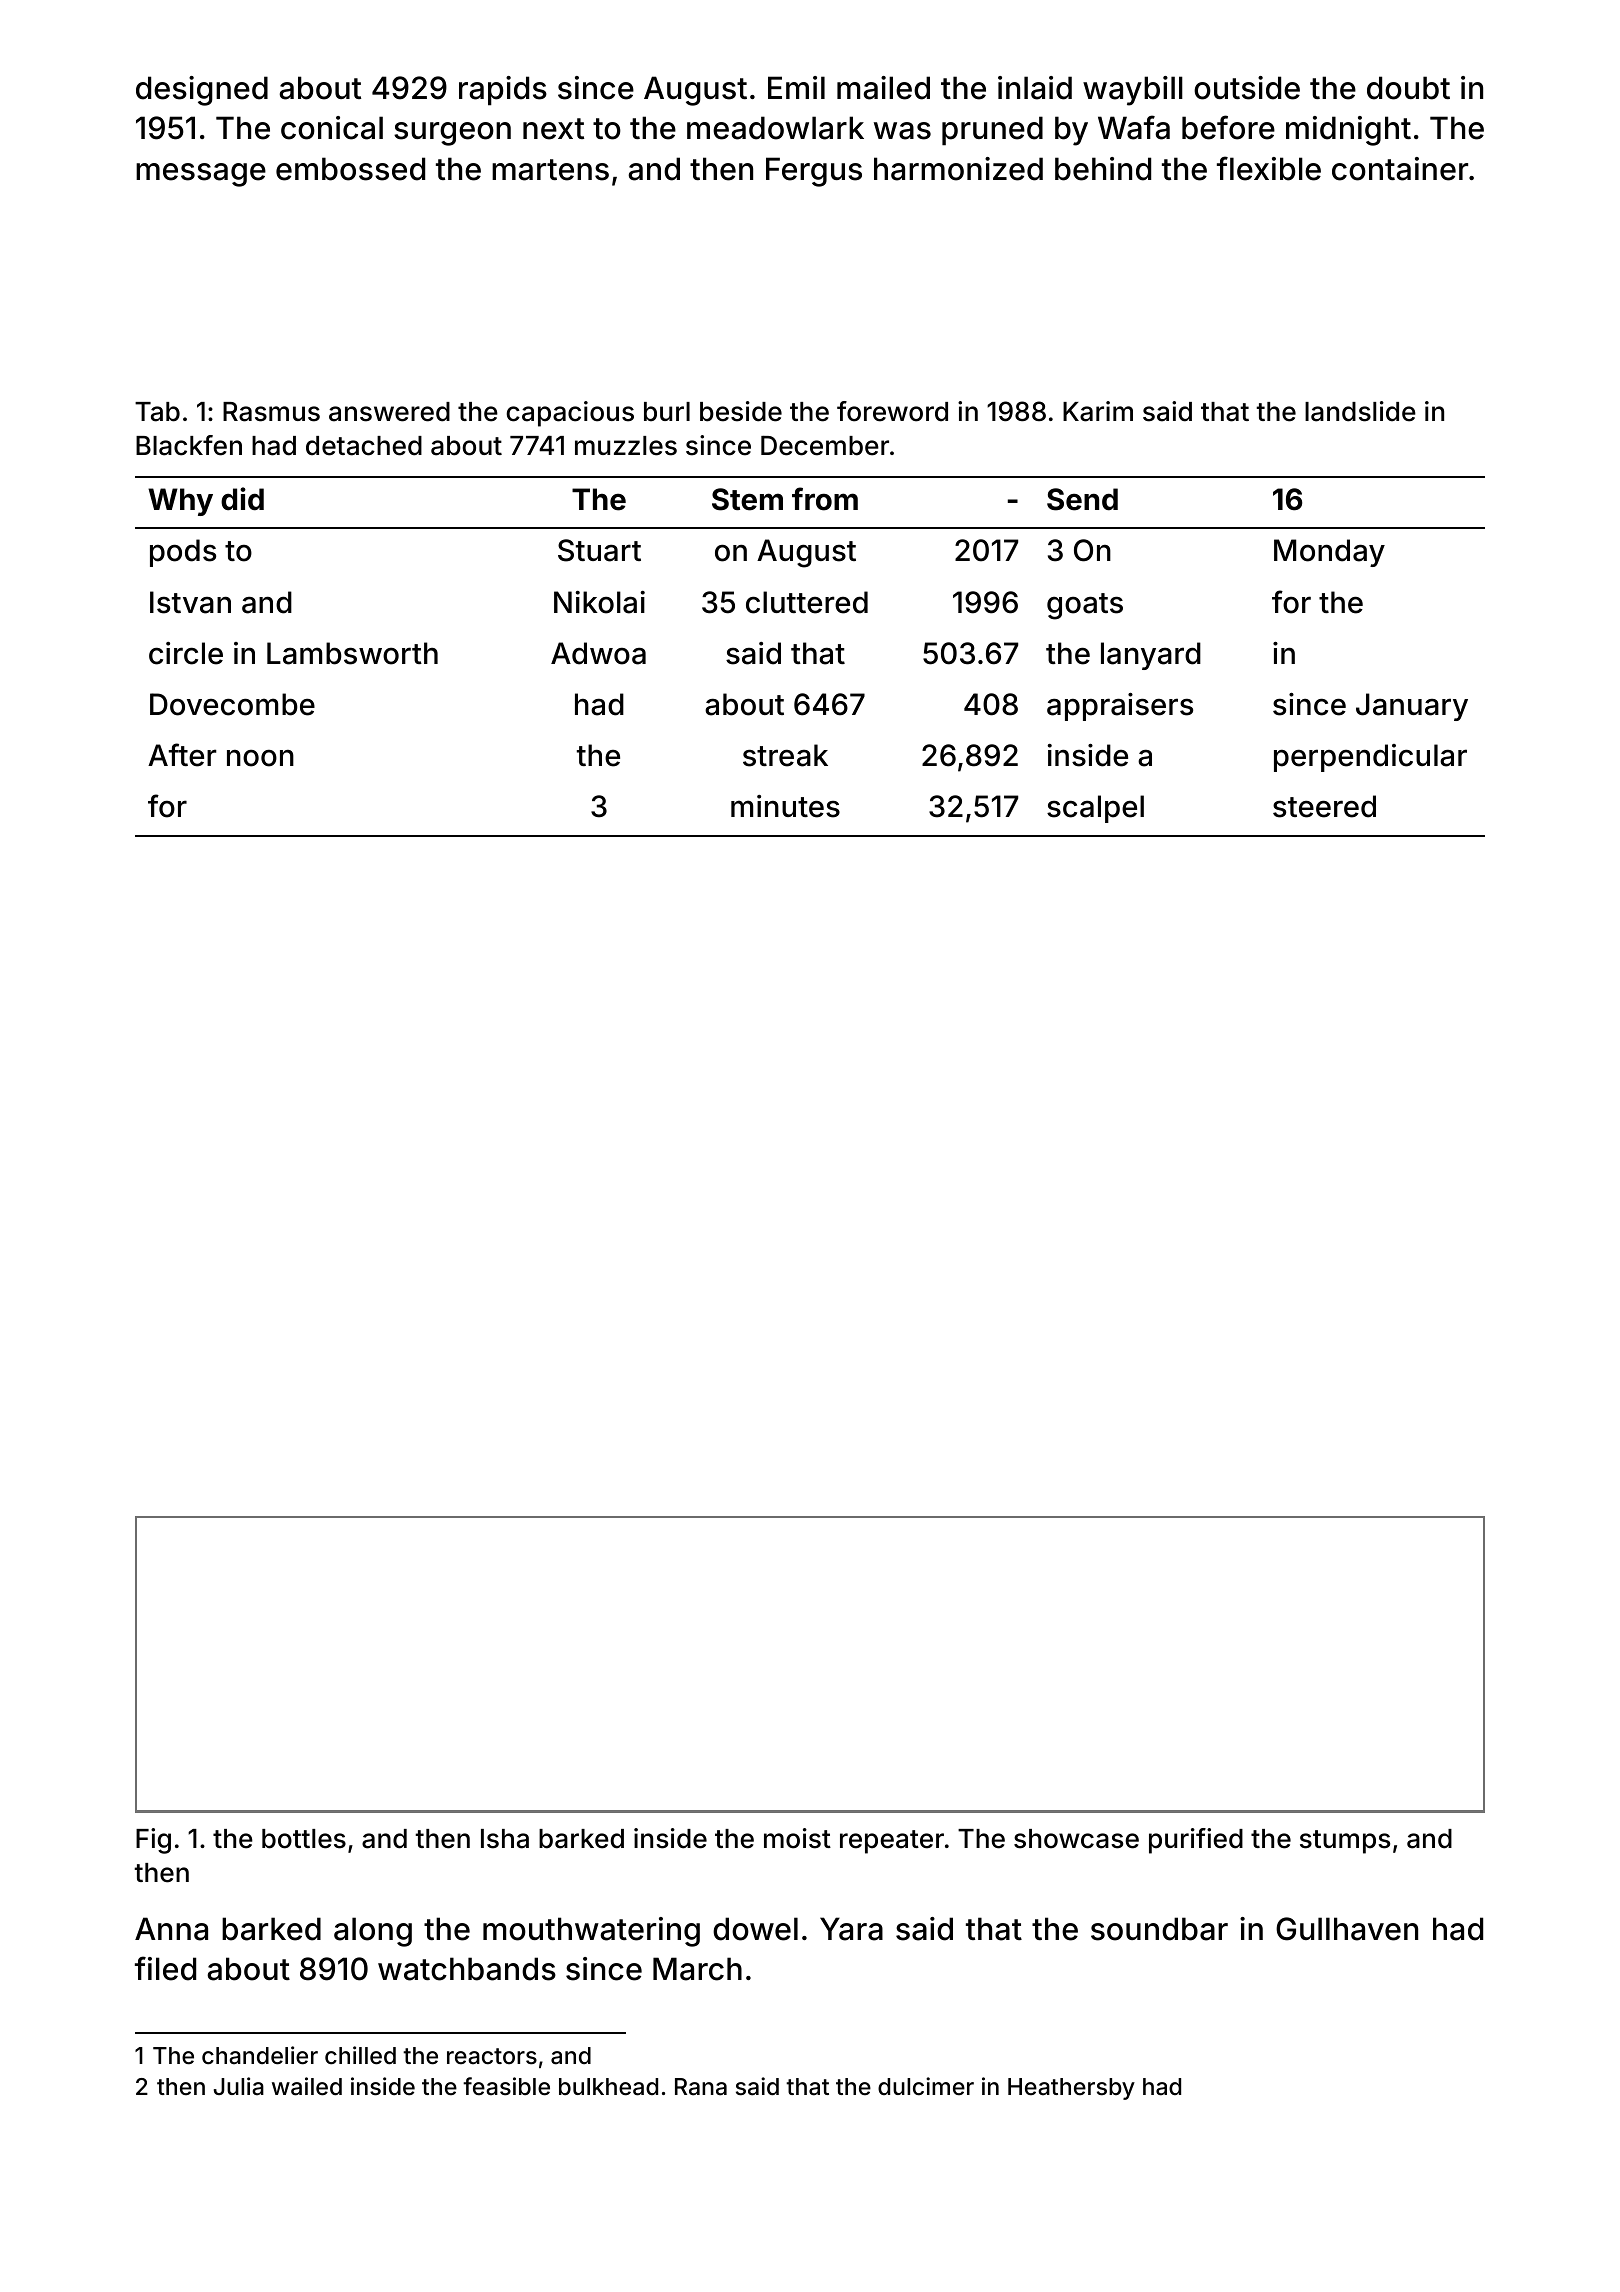 Image resolution: width=1620 pixels, height=2292 pixels. I want to click on moist, so click(797, 1838).
